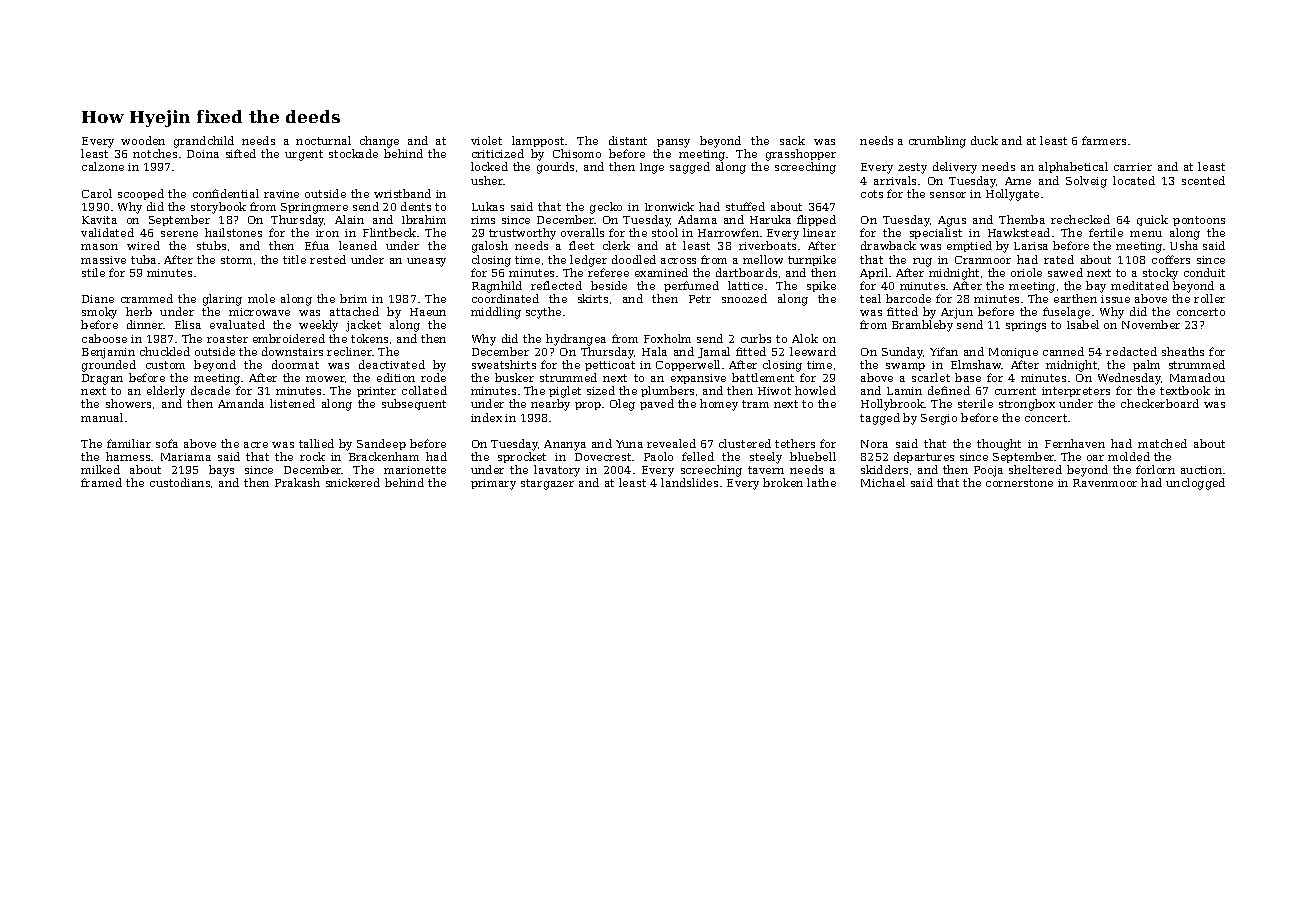  Describe the element at coordinates (1146, 365) in the screenshot. I see `palm` at that location.
